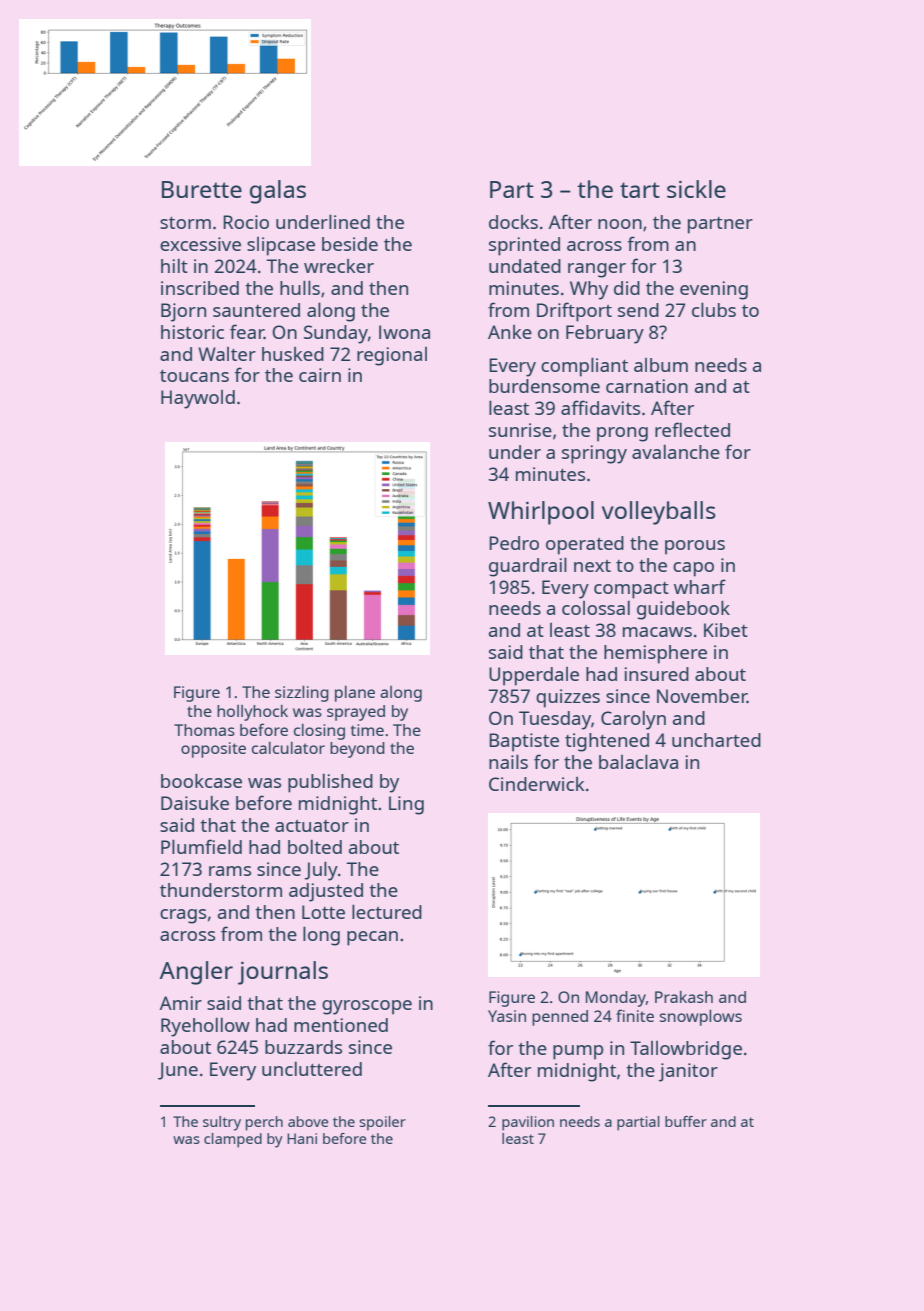 This image has height=1311, width=924. Describe the element at coordinates (514, 543) in the image. I see `Pedro` at that location.
